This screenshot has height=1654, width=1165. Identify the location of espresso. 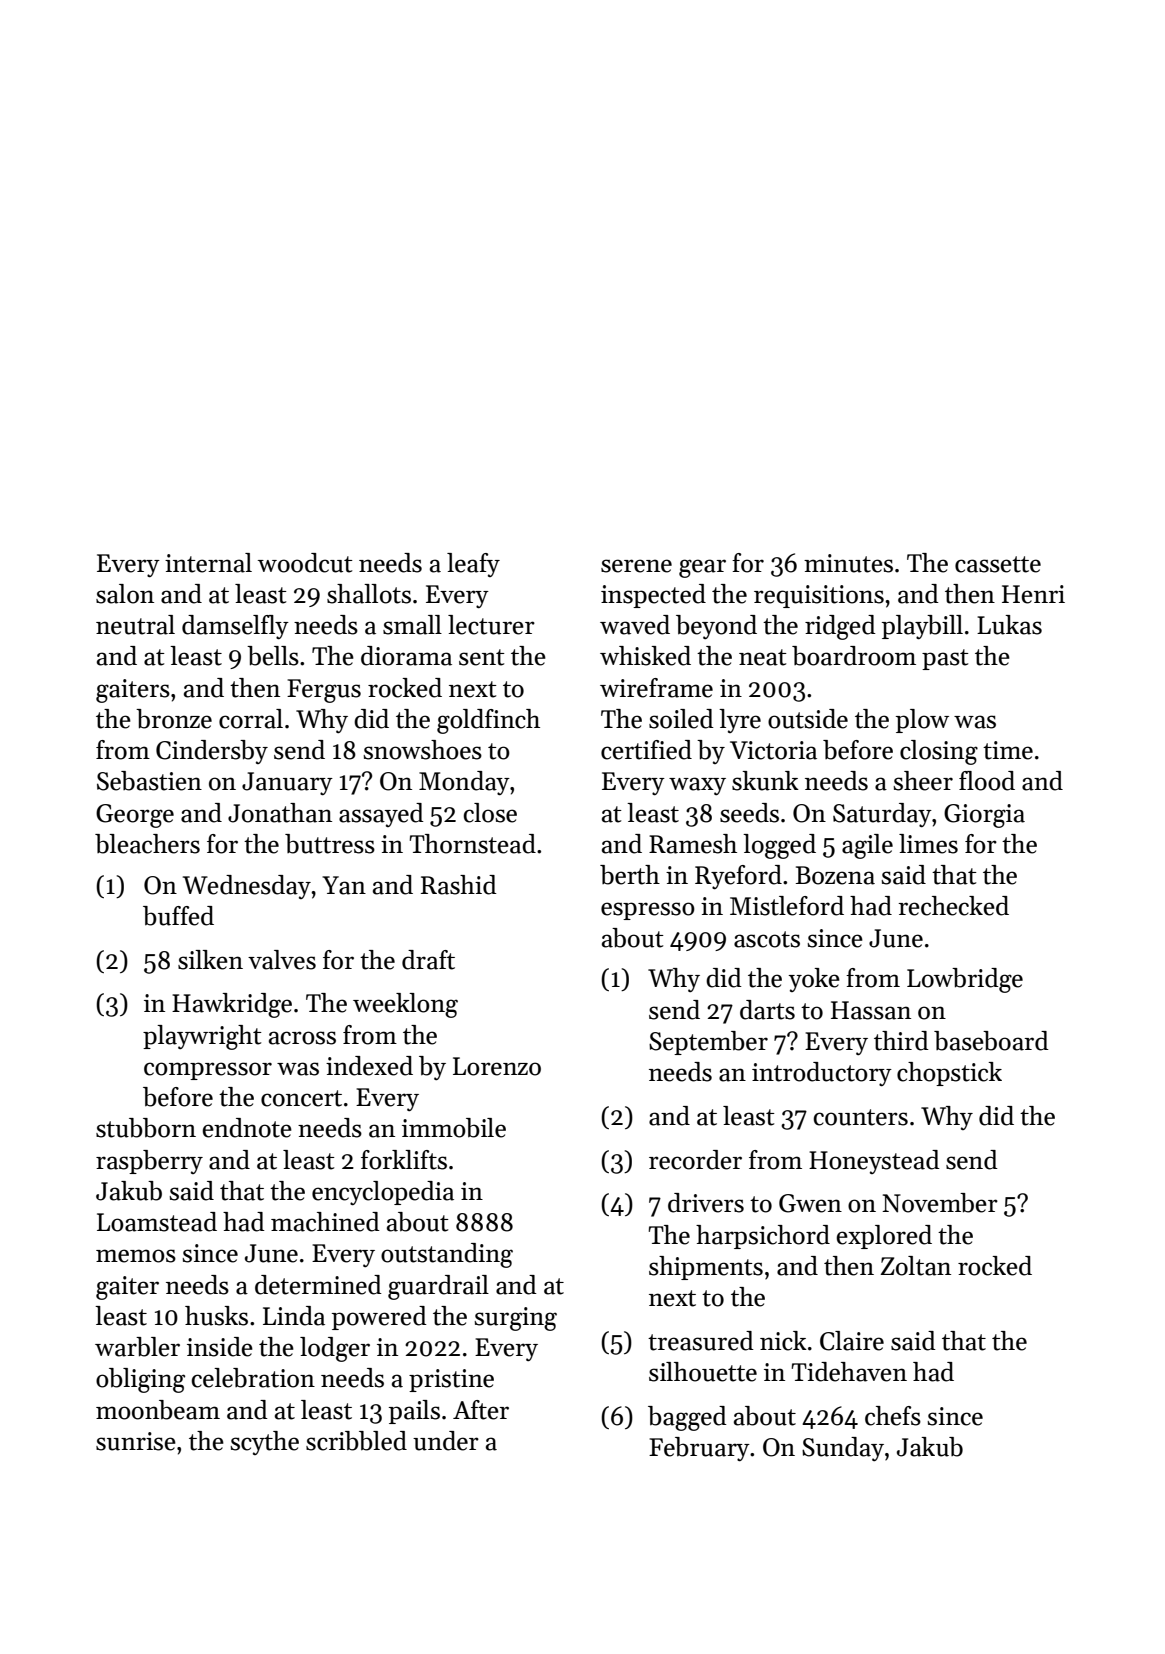
(648, 911).
